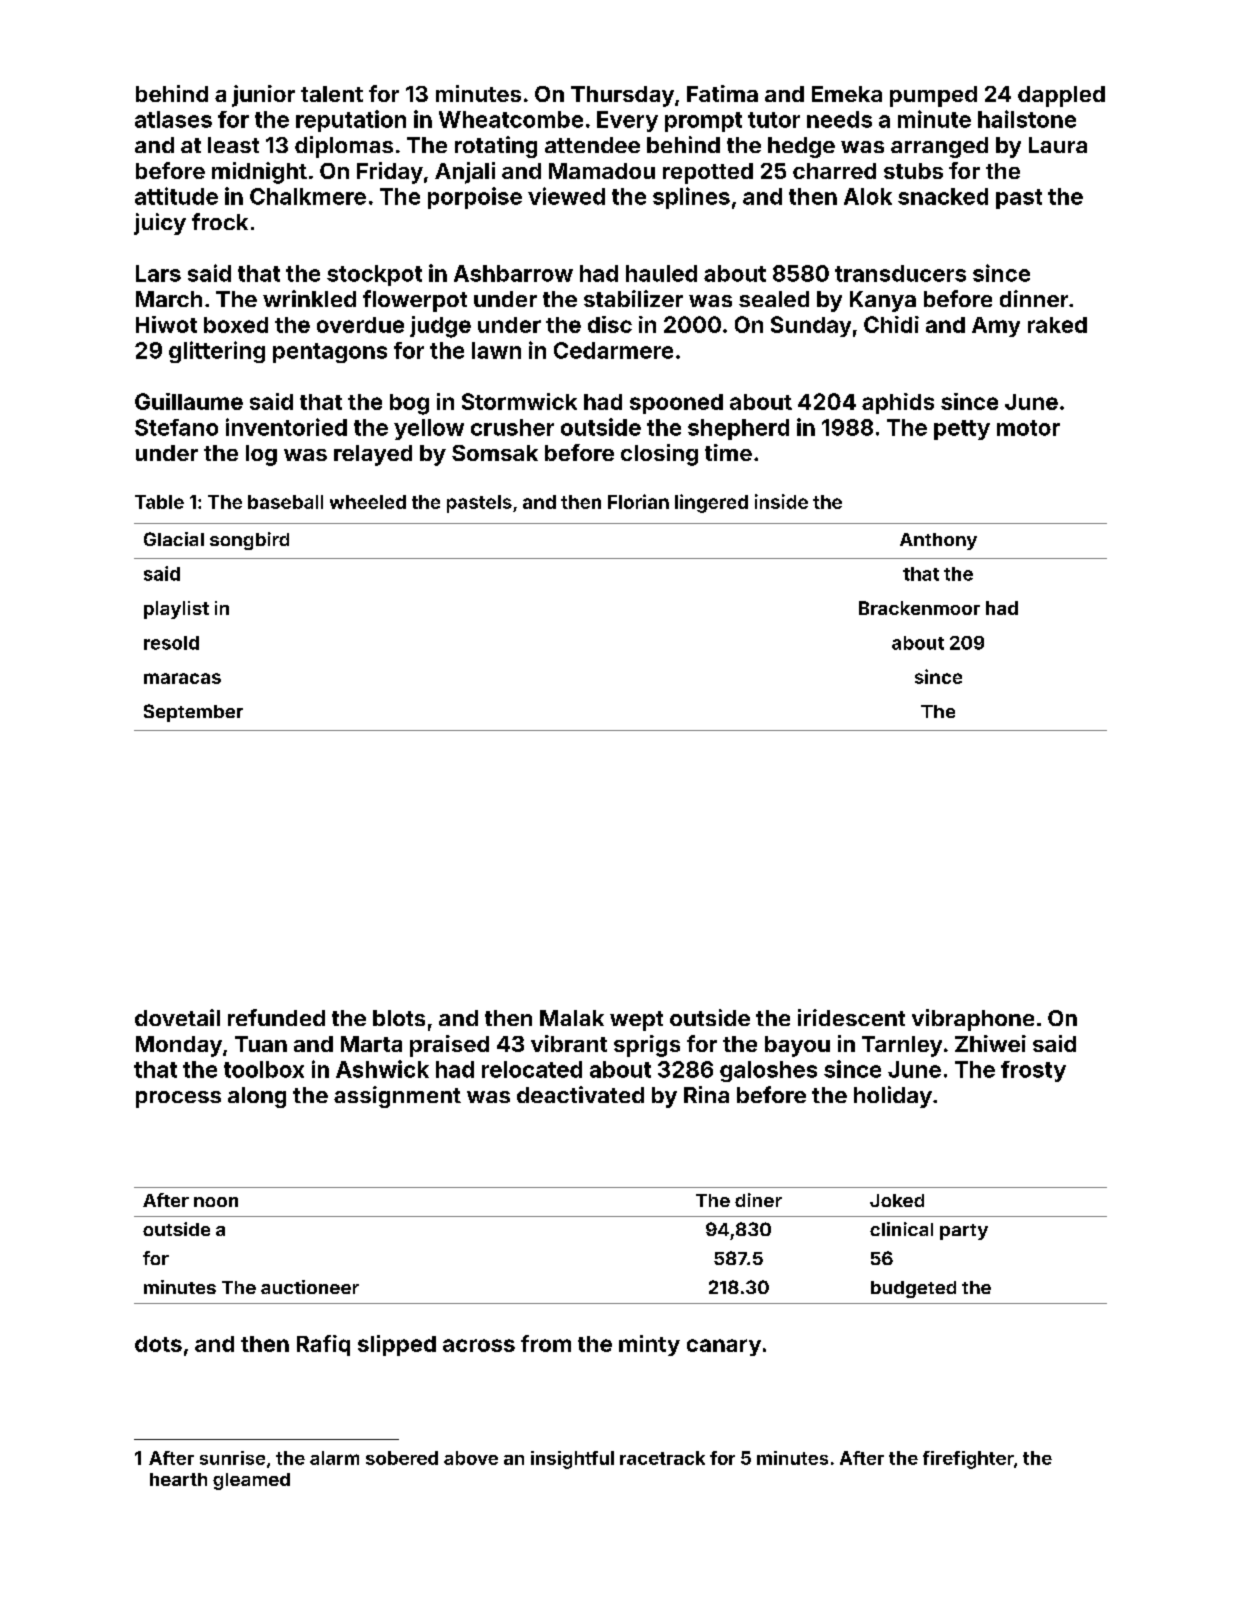 This screenshot has width=1241, height=1606. I want to click on diner, so click(758, 1200).
